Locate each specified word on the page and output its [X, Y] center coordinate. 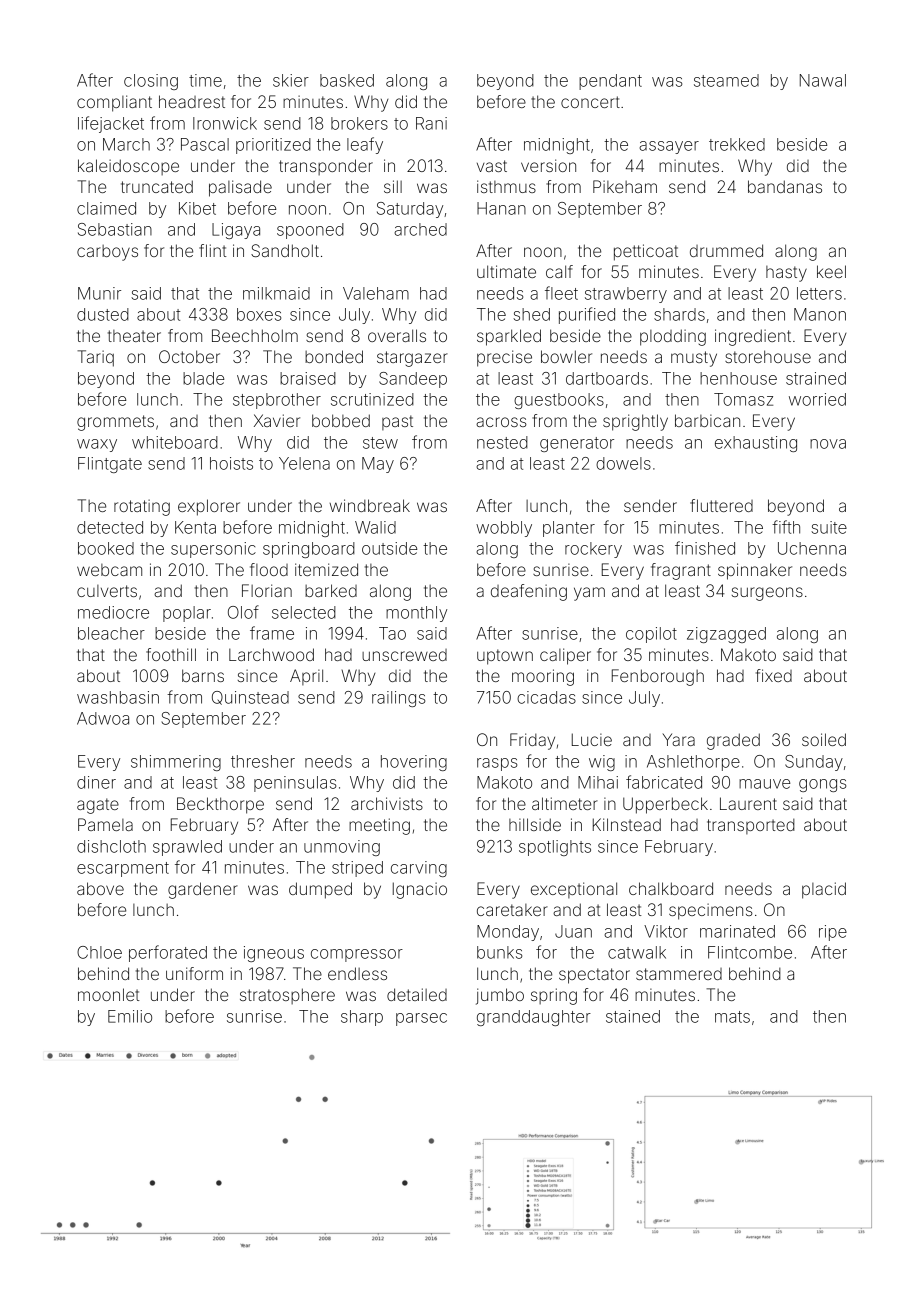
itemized [326, 569]
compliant [114, 103]
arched [420, 229]
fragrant [681, 571]
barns [203, 675]
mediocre [113, 612]
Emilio [130, 1016]
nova [828, 444]
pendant [610, 82]
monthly [416, 614]
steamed [726, 80]
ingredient [753, 337]
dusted [103, 314]
